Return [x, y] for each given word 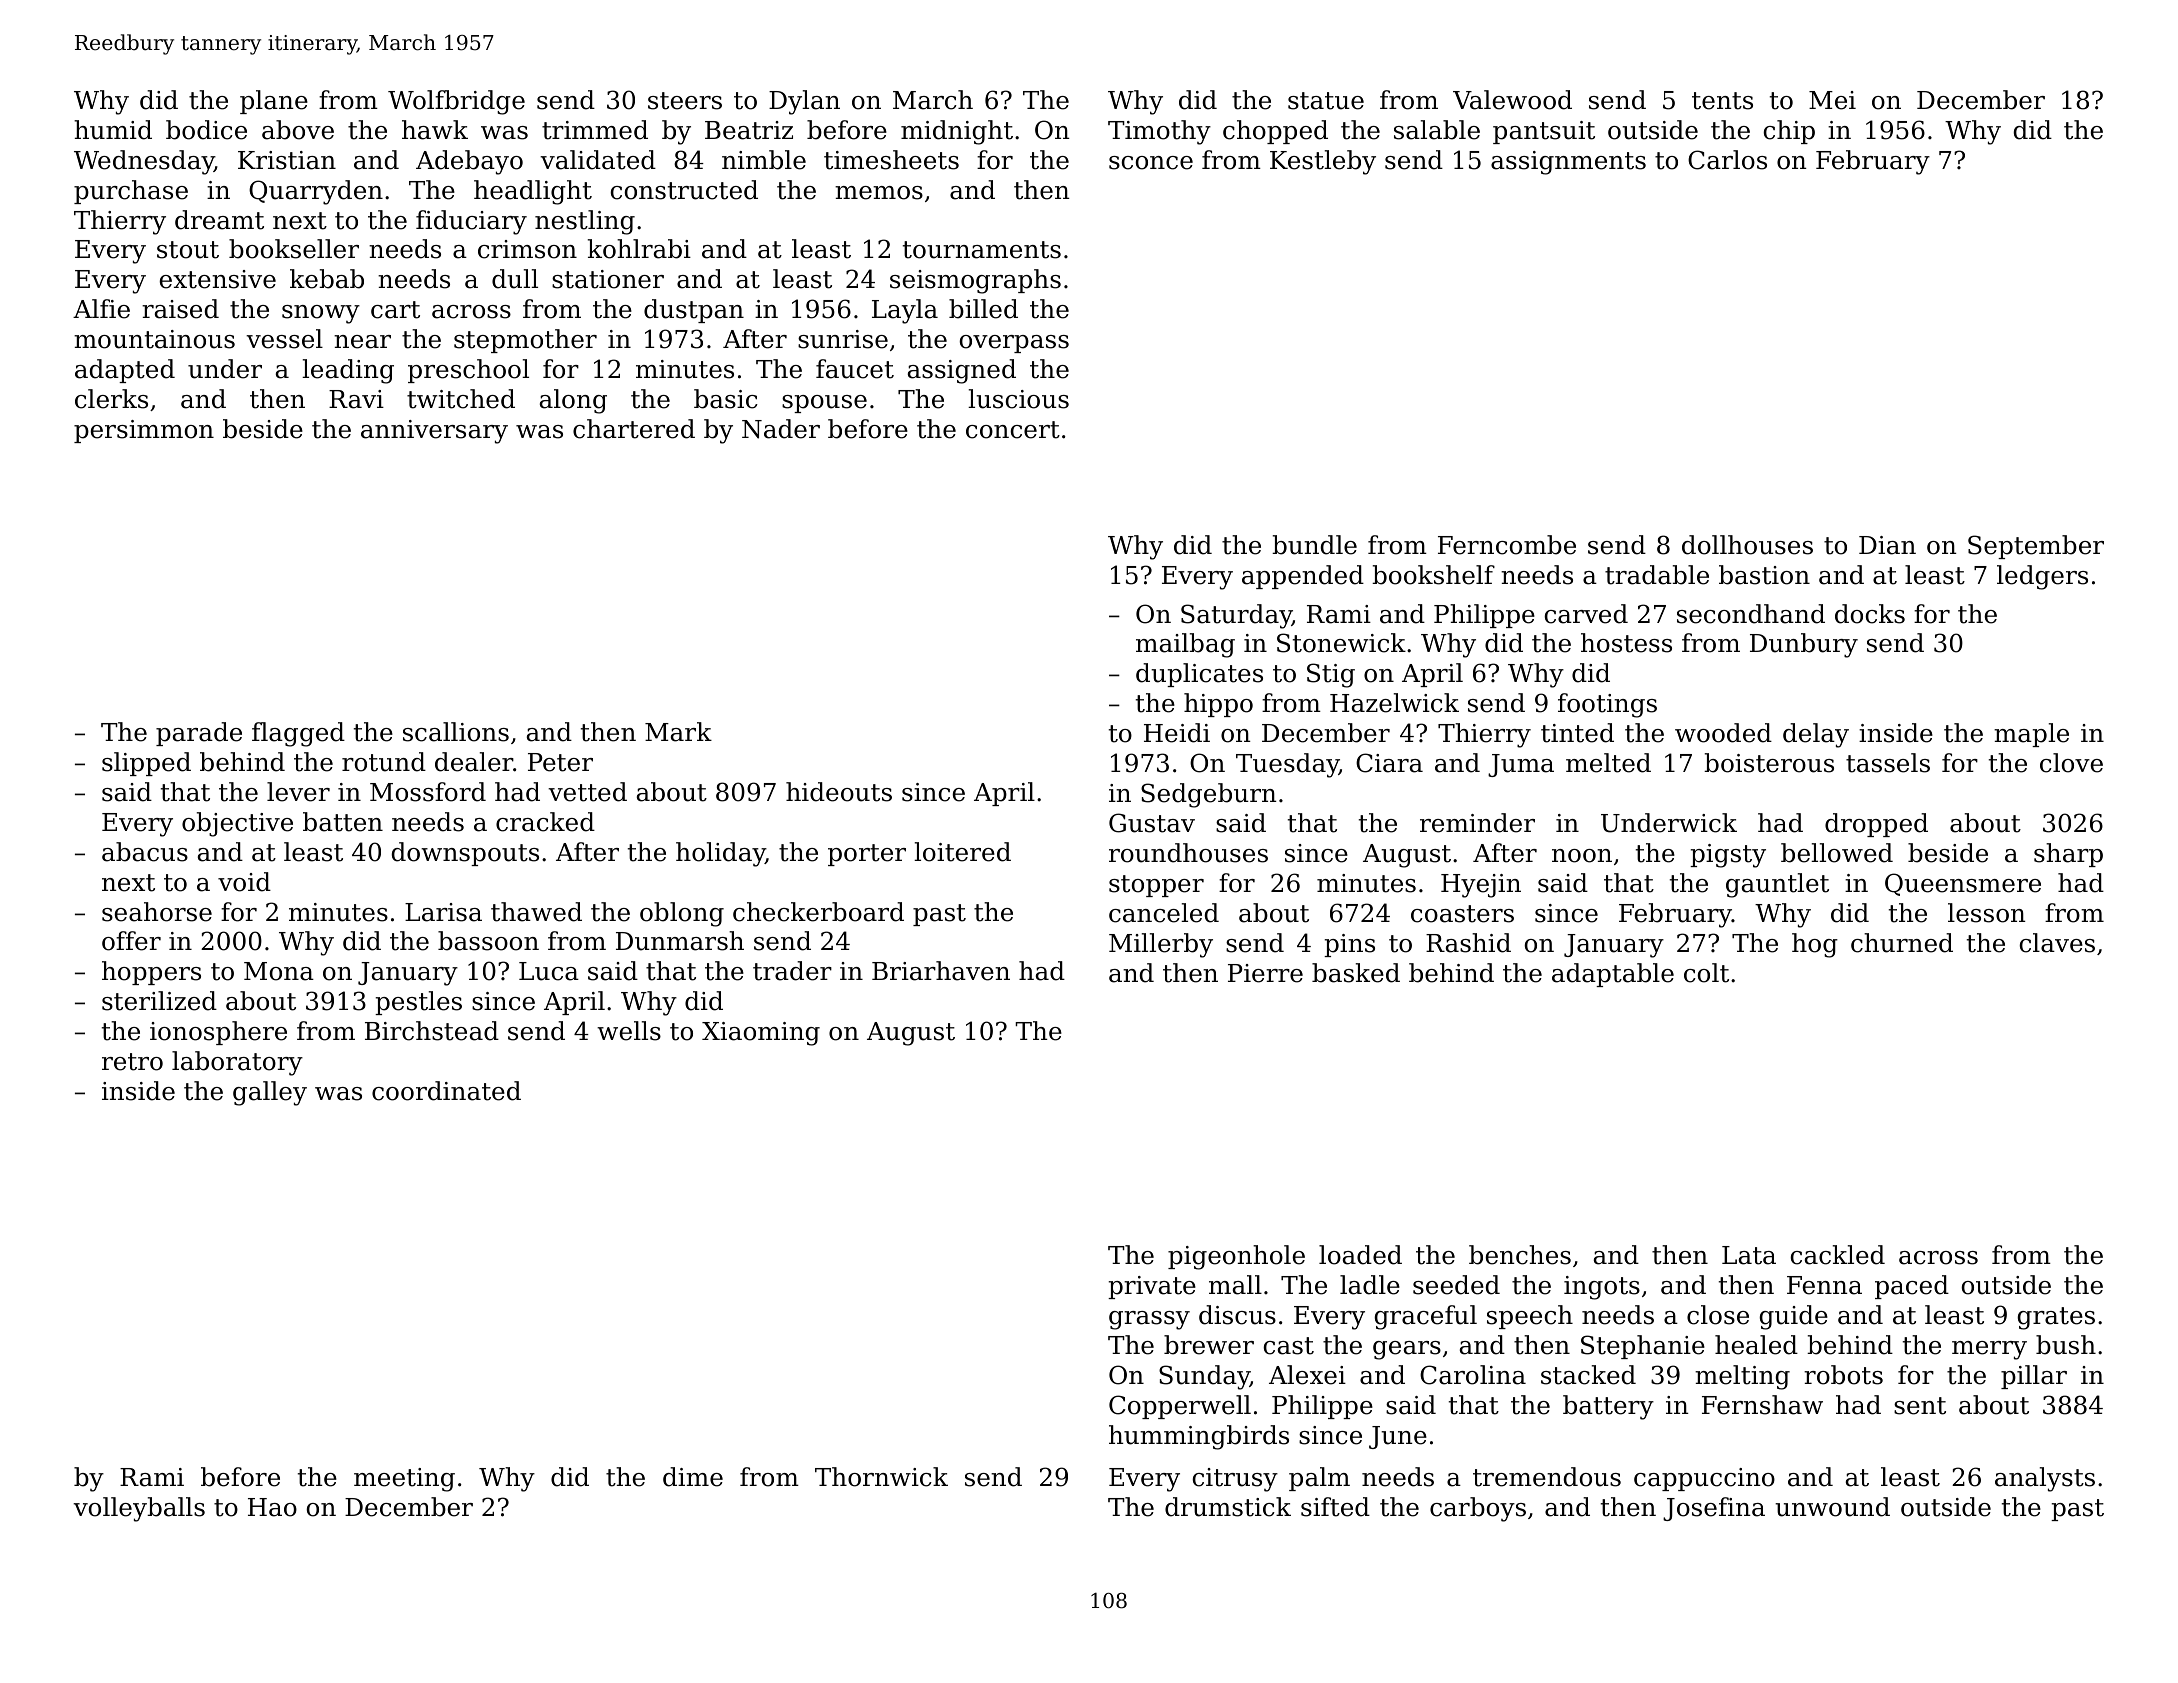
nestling [585, 222]
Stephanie [1643, 1347]
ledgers [2042, 577]
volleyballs [139, 1509]
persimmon [144, 431]
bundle [1314, 545]
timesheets [891, 160]
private [1152, 1287]
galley [270, 1093]
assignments [1568, 163]
